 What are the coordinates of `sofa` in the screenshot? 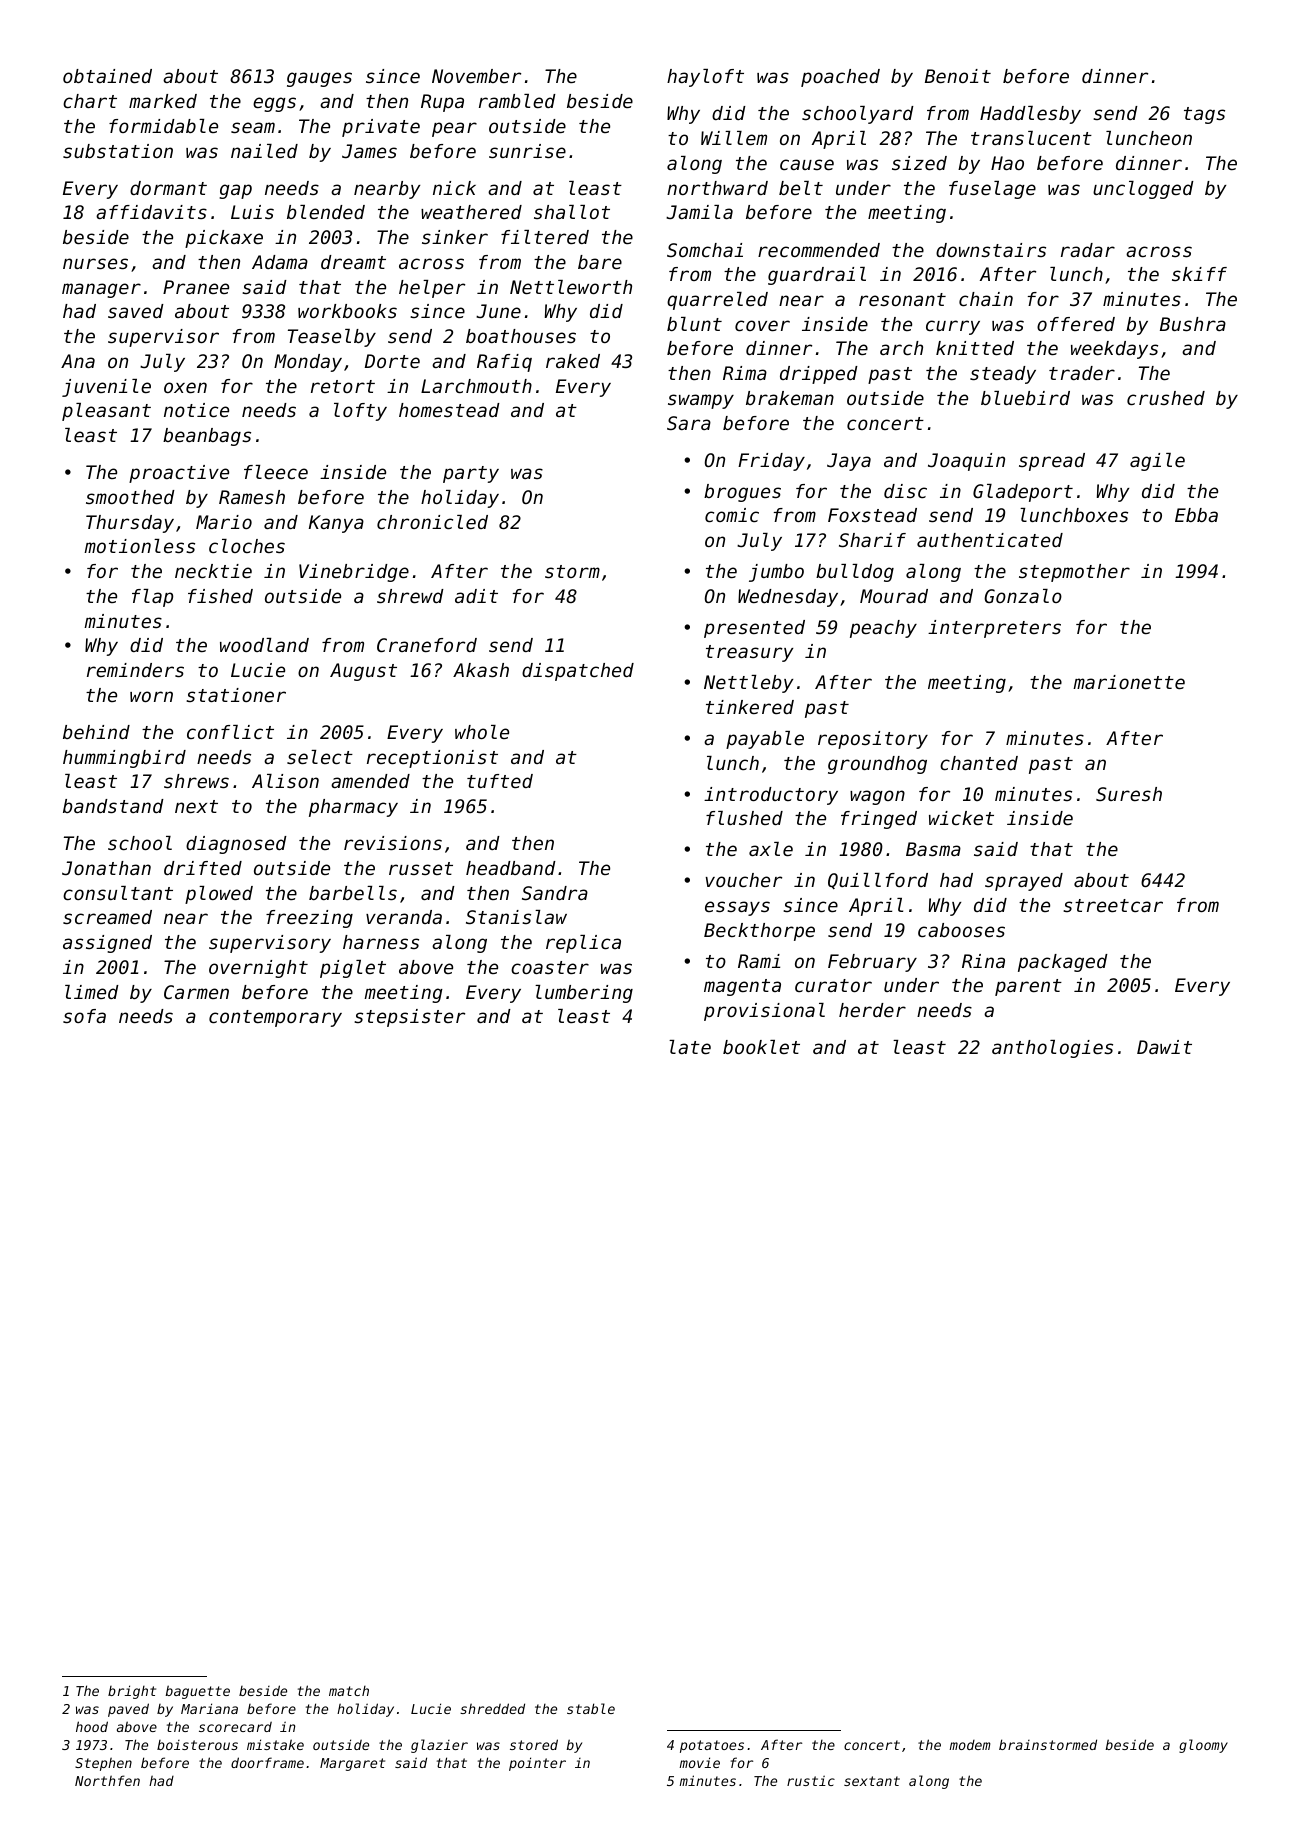 It's located at (84, 1016).
